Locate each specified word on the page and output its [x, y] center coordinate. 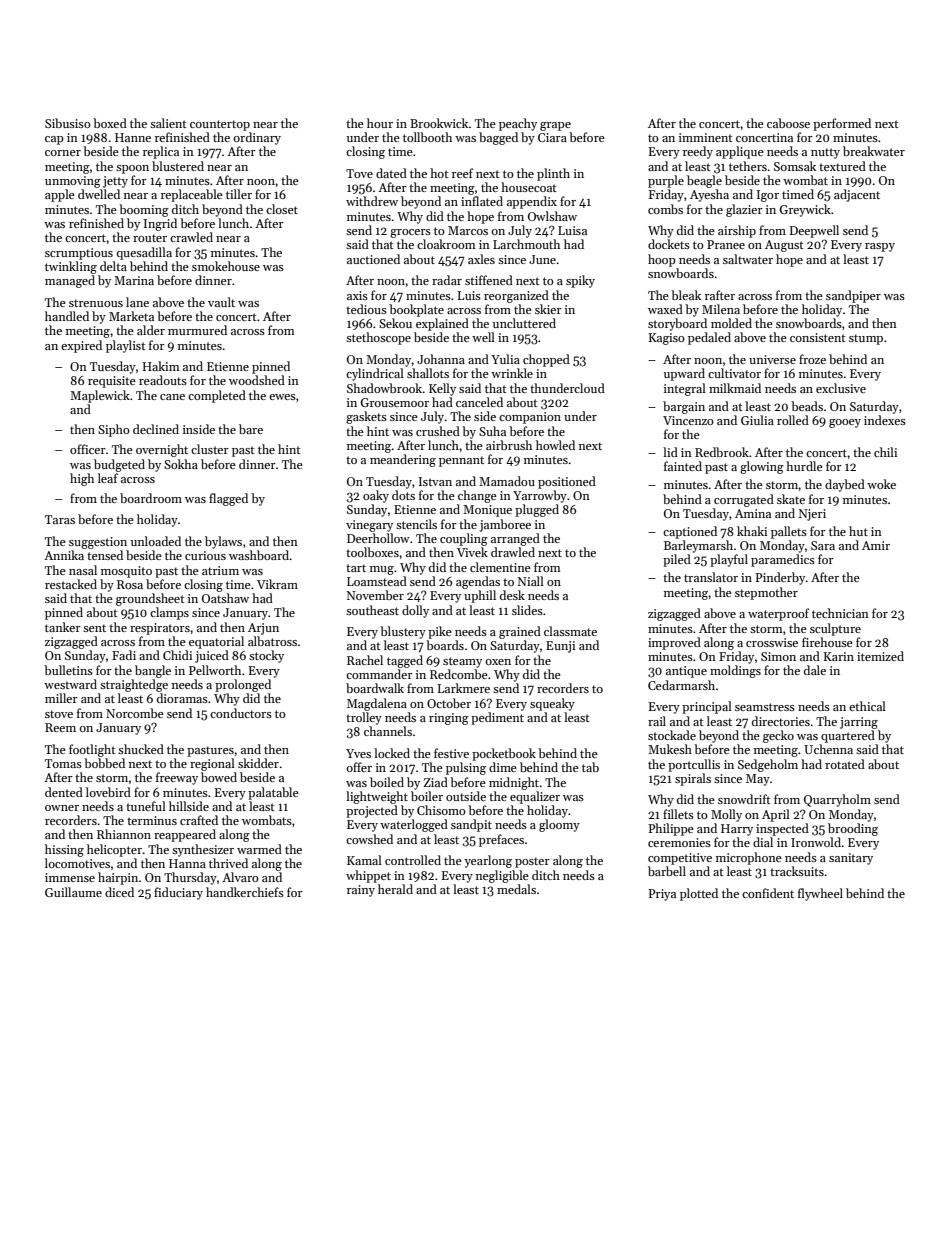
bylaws [223, 542]
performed [842, 124]
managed [70, 281]
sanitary [851, 859]
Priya [662, 895]
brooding [853, 829]
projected [372, 811]
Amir [876, 545]
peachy [518, 124]
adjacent [857, 195]
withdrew [372, 201]
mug [382, 570]
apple [60, 195]
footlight [92, 750]
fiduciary [178, 893]
